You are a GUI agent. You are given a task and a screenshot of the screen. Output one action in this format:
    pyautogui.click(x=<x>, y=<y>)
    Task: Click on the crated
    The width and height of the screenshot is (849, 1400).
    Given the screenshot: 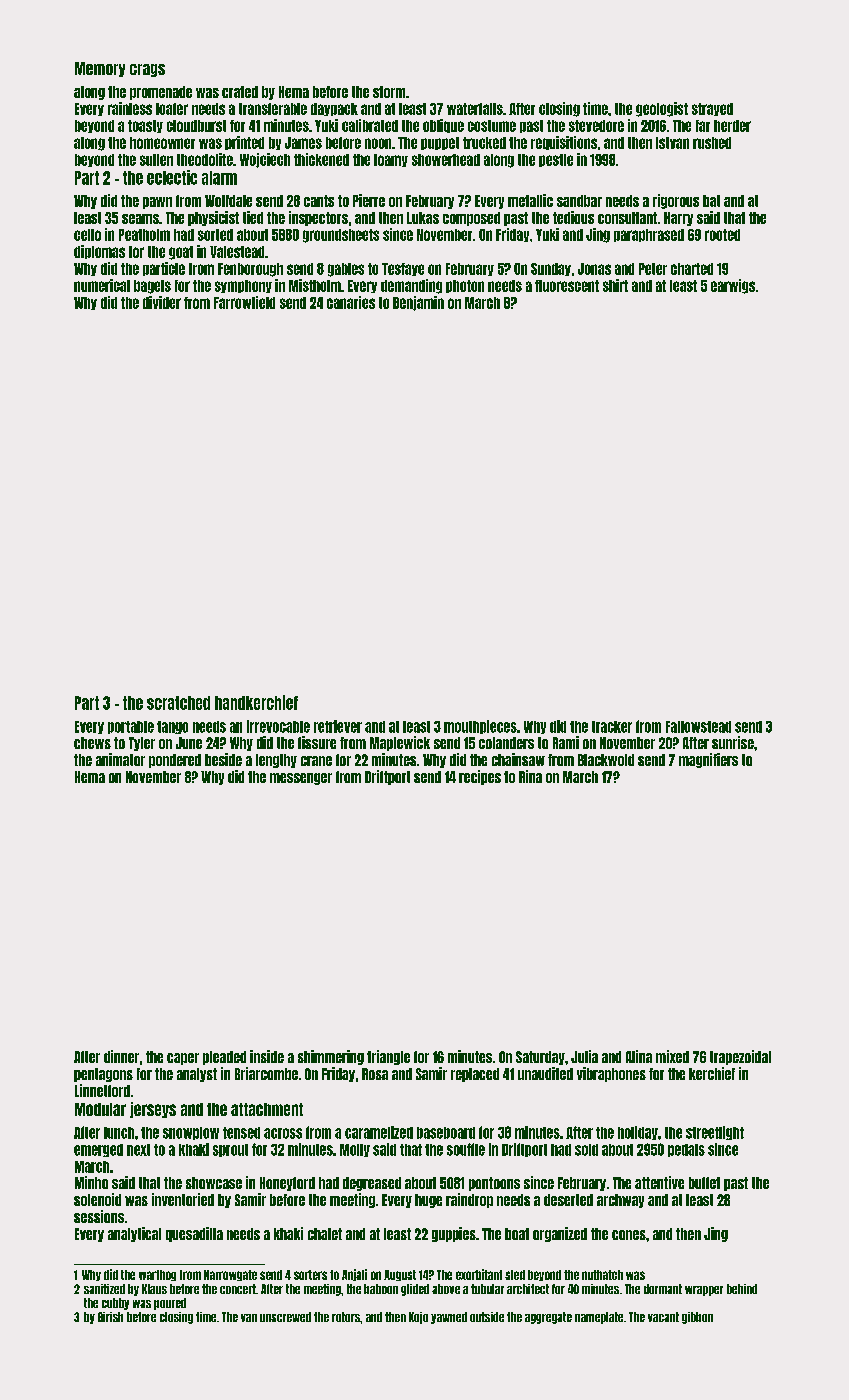 What is the action you would take?
    pyautogui.click(x=240, y=92)
